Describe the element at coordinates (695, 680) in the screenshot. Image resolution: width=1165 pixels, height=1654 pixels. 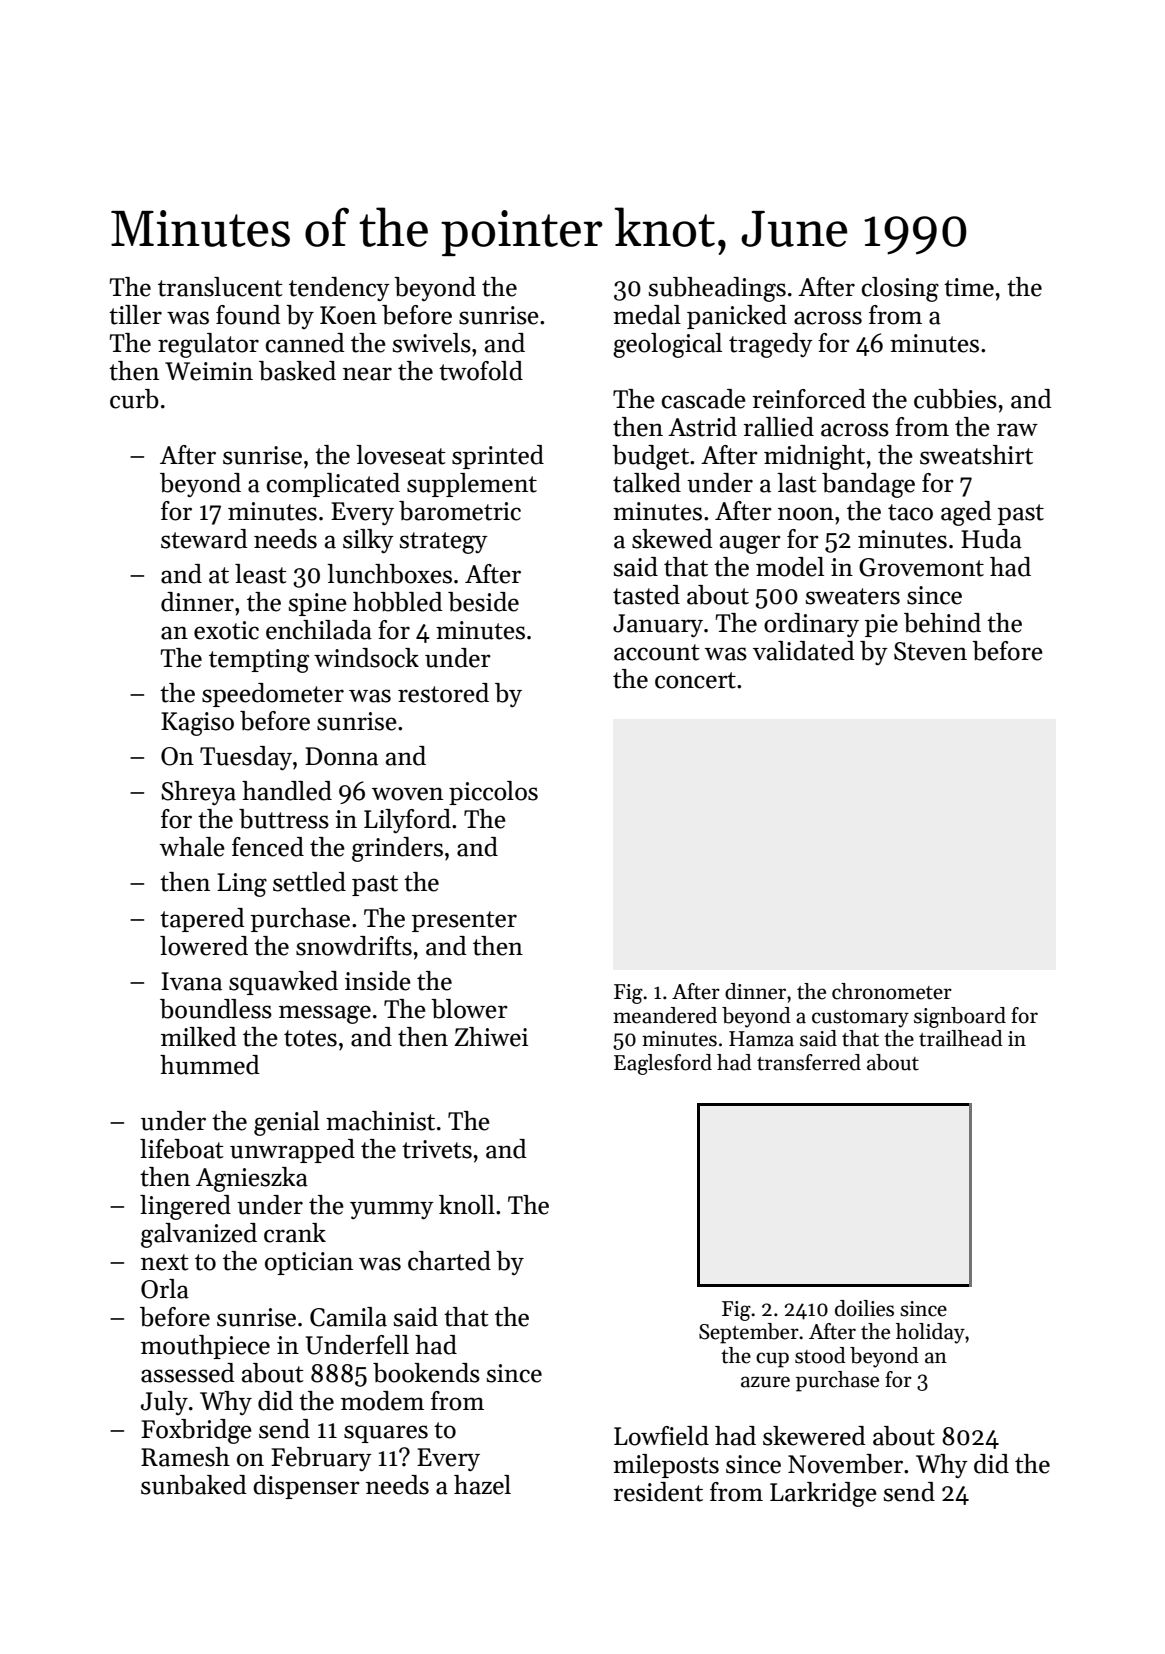
I see `concert` at that location.
